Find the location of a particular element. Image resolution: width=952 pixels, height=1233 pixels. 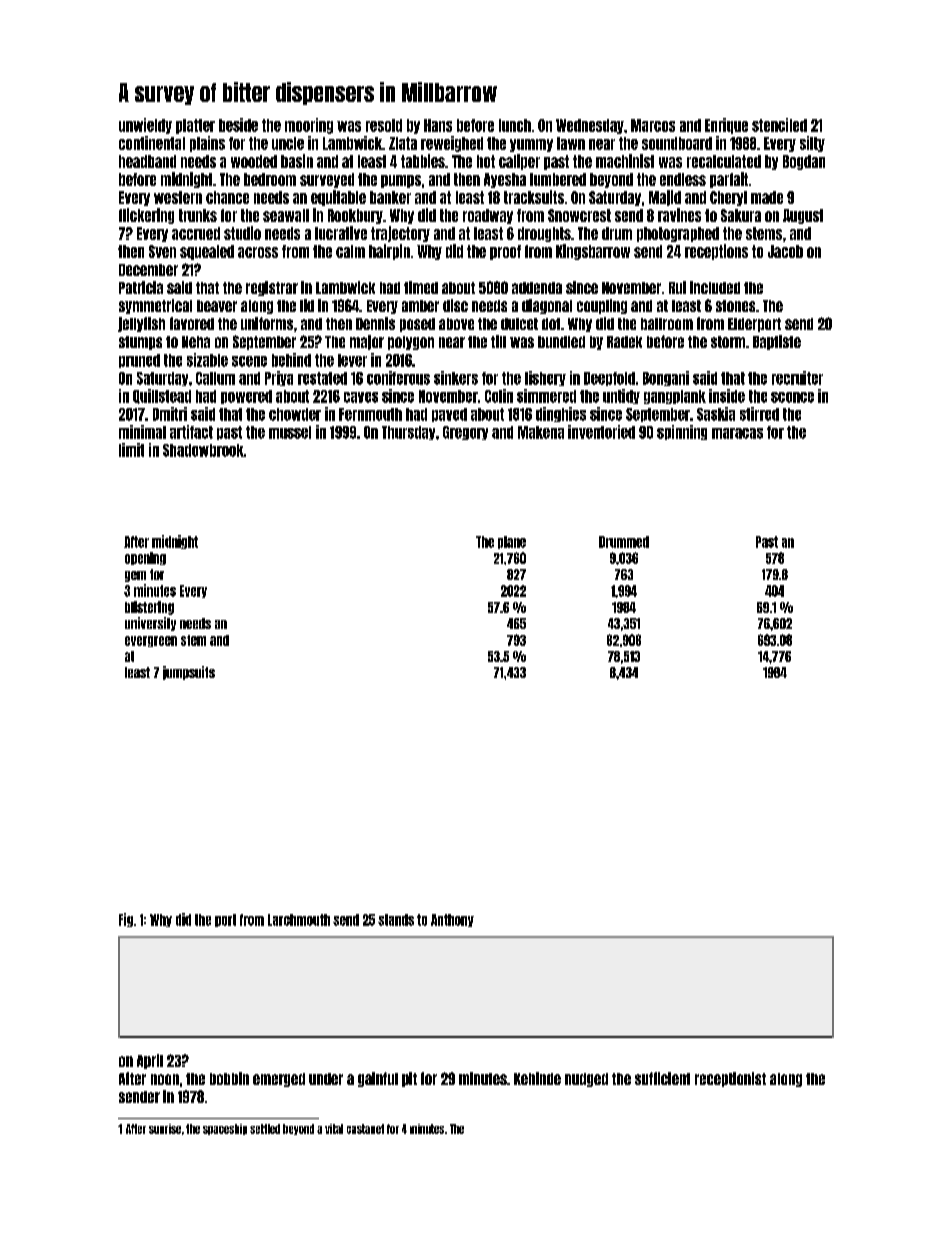

Dennis is located at coordinates (375, 323).
